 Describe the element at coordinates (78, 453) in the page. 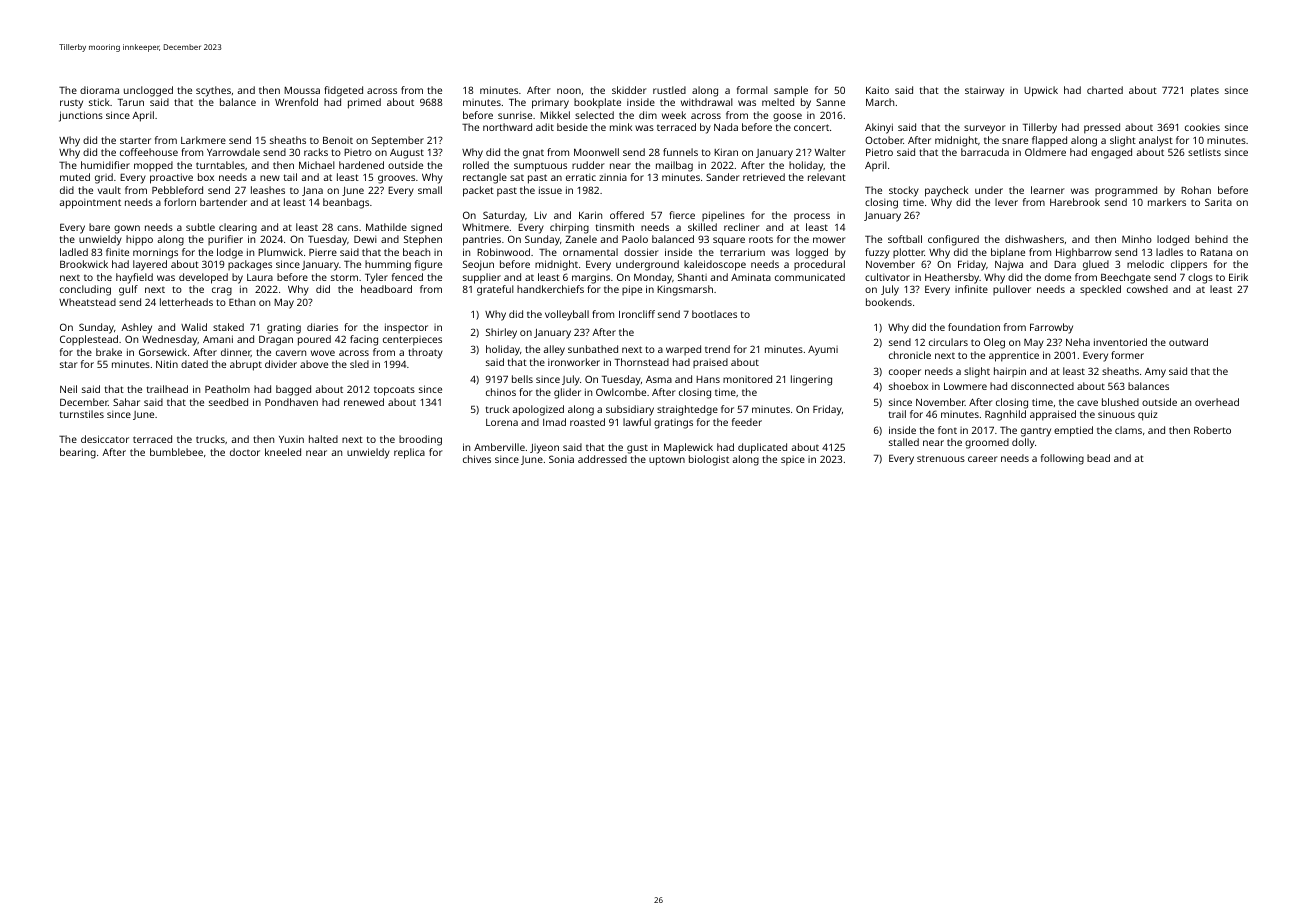

I see `bearing` at that location.
